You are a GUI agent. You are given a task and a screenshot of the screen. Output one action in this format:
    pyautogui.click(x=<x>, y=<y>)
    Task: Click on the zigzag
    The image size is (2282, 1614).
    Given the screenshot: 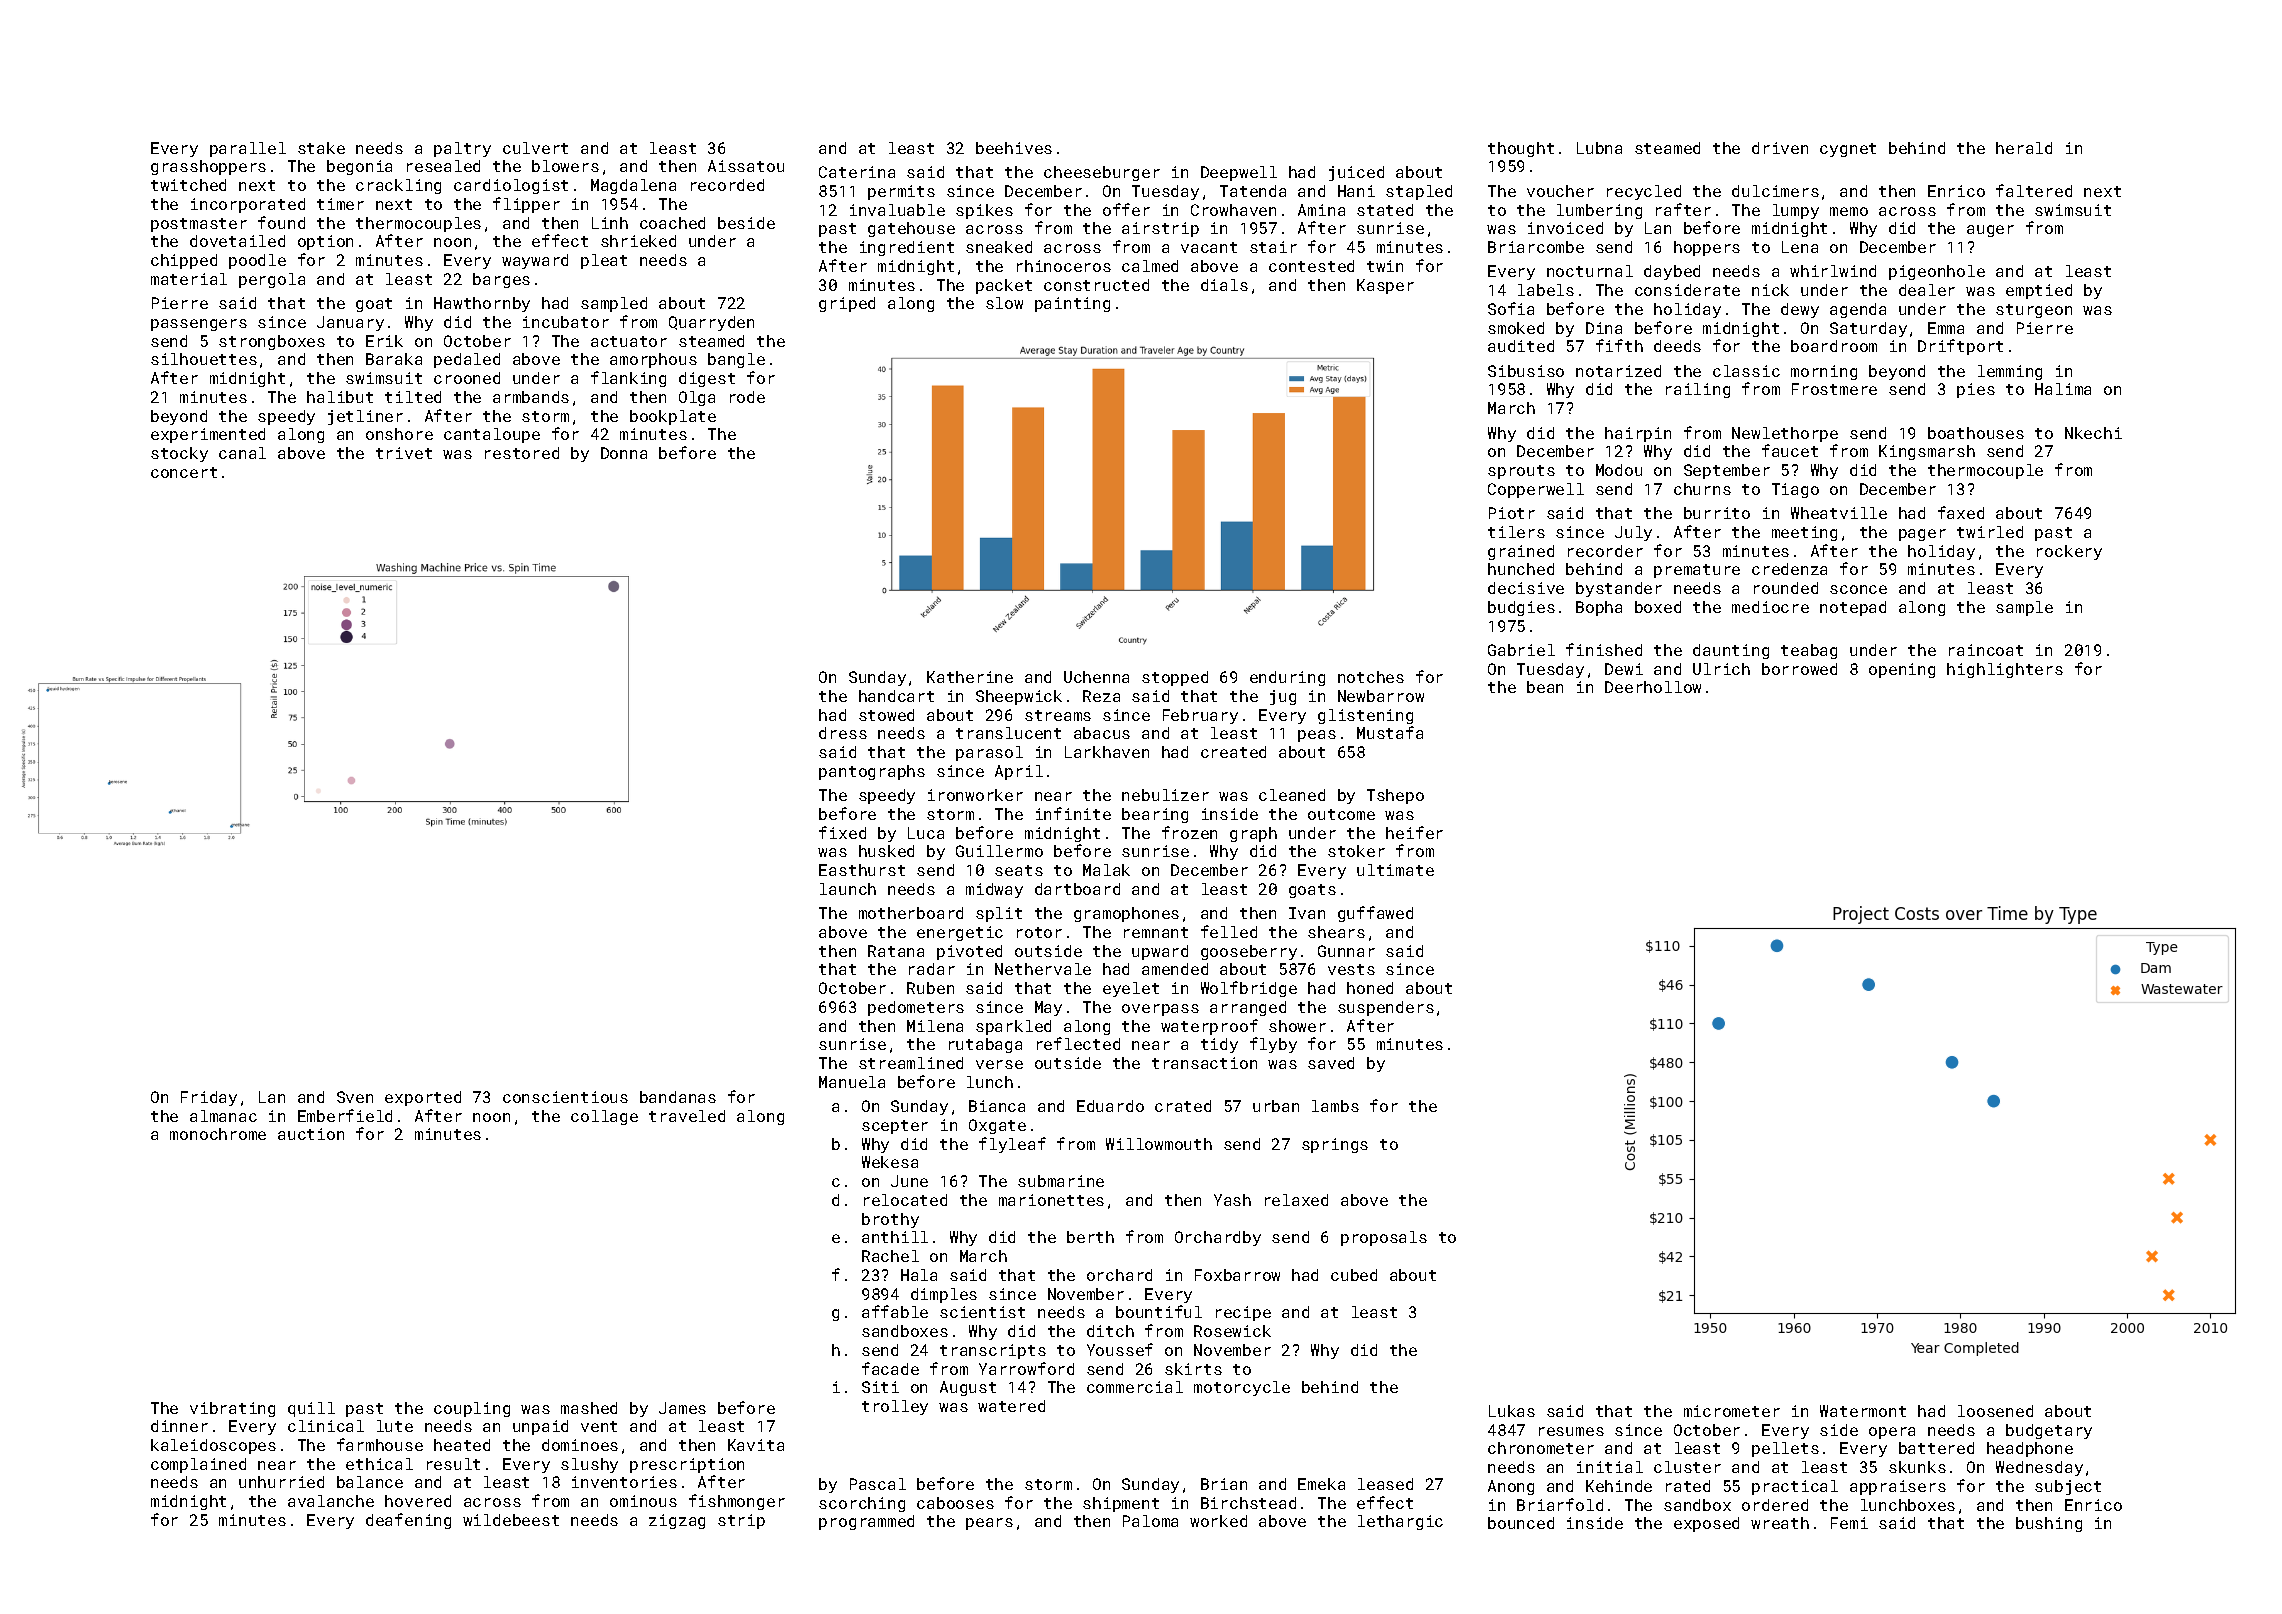 What is the action you would take?
    pyautogui.click(x=677, y=1521)
